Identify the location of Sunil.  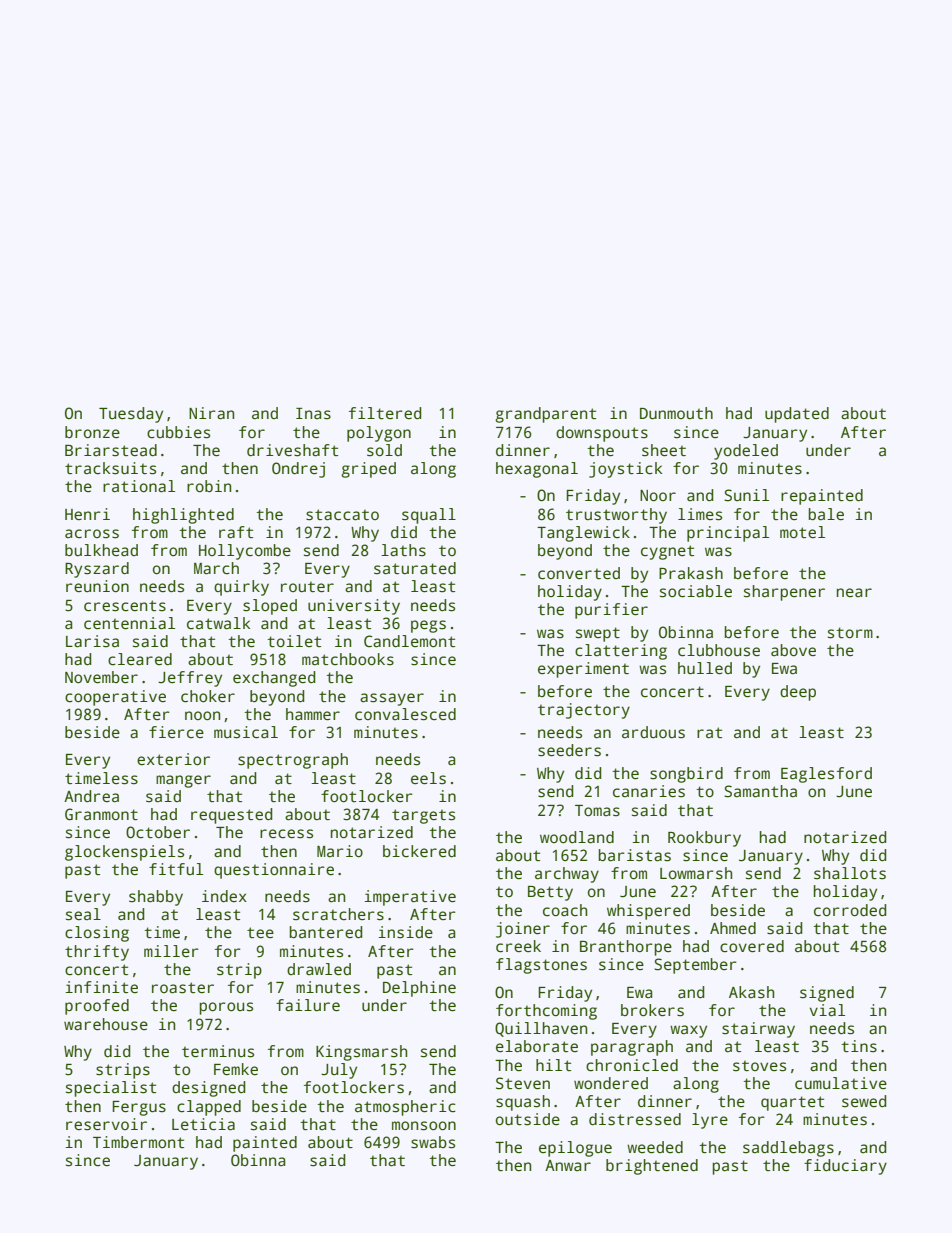
(746, 495).
